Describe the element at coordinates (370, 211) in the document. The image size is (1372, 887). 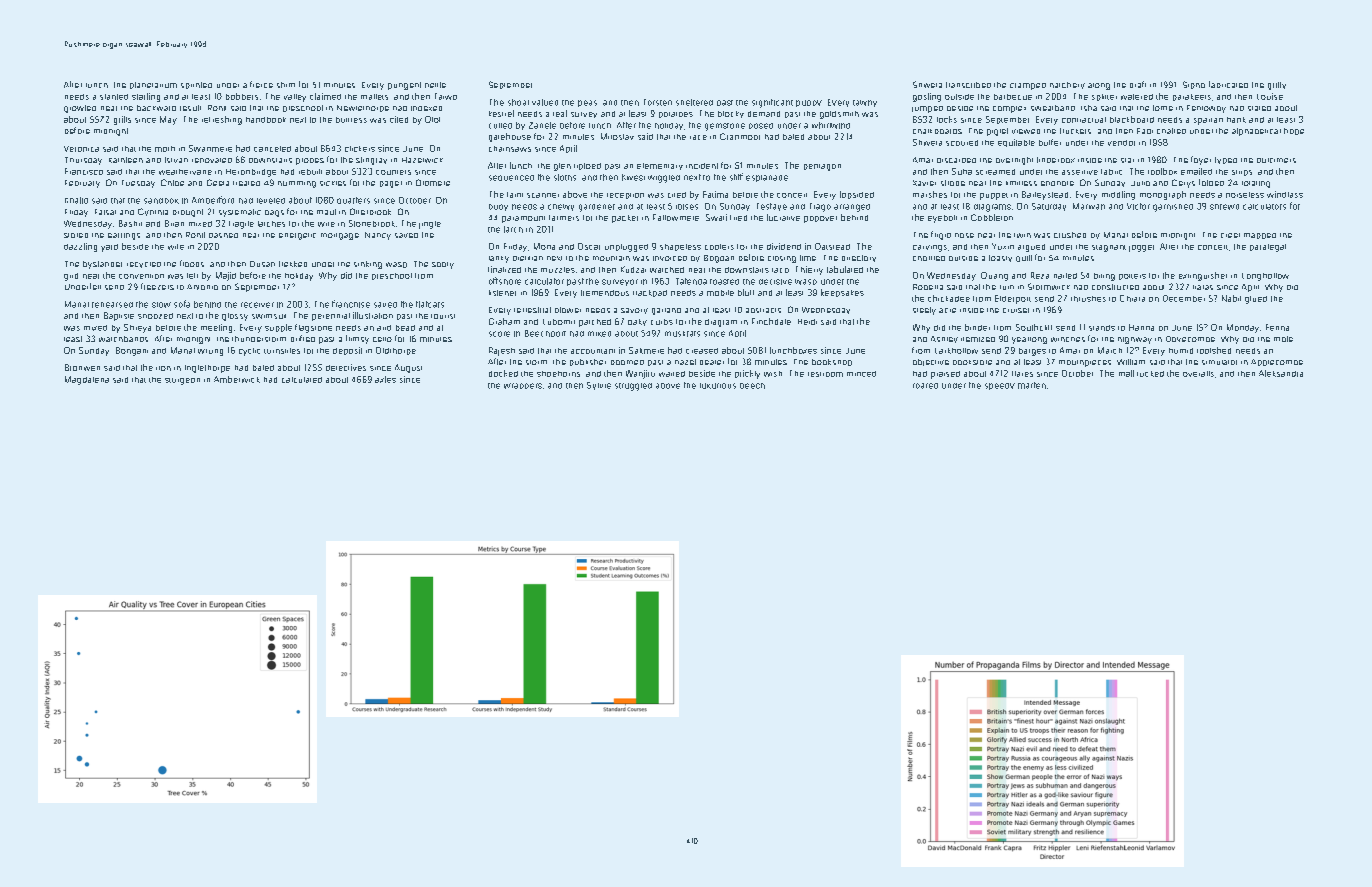
I see `Otterbrook` at that location.
